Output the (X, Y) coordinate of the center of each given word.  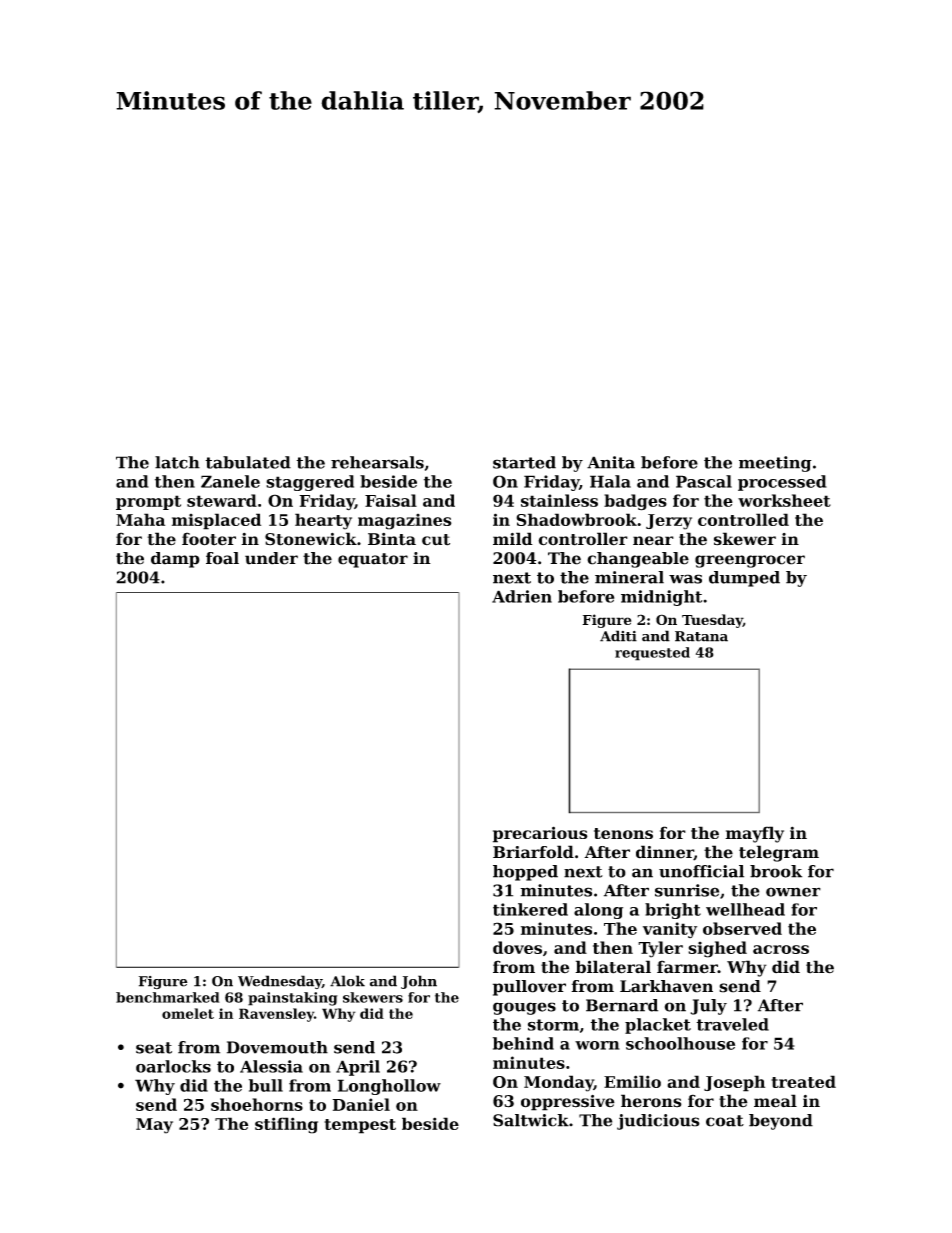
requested (652, 654)
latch (177, 462)
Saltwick (531, 1120)
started (524, 462)
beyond (781, 1122)
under (271, 558)
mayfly (754, 834)
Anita (611, 462)
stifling (286, 1125)
